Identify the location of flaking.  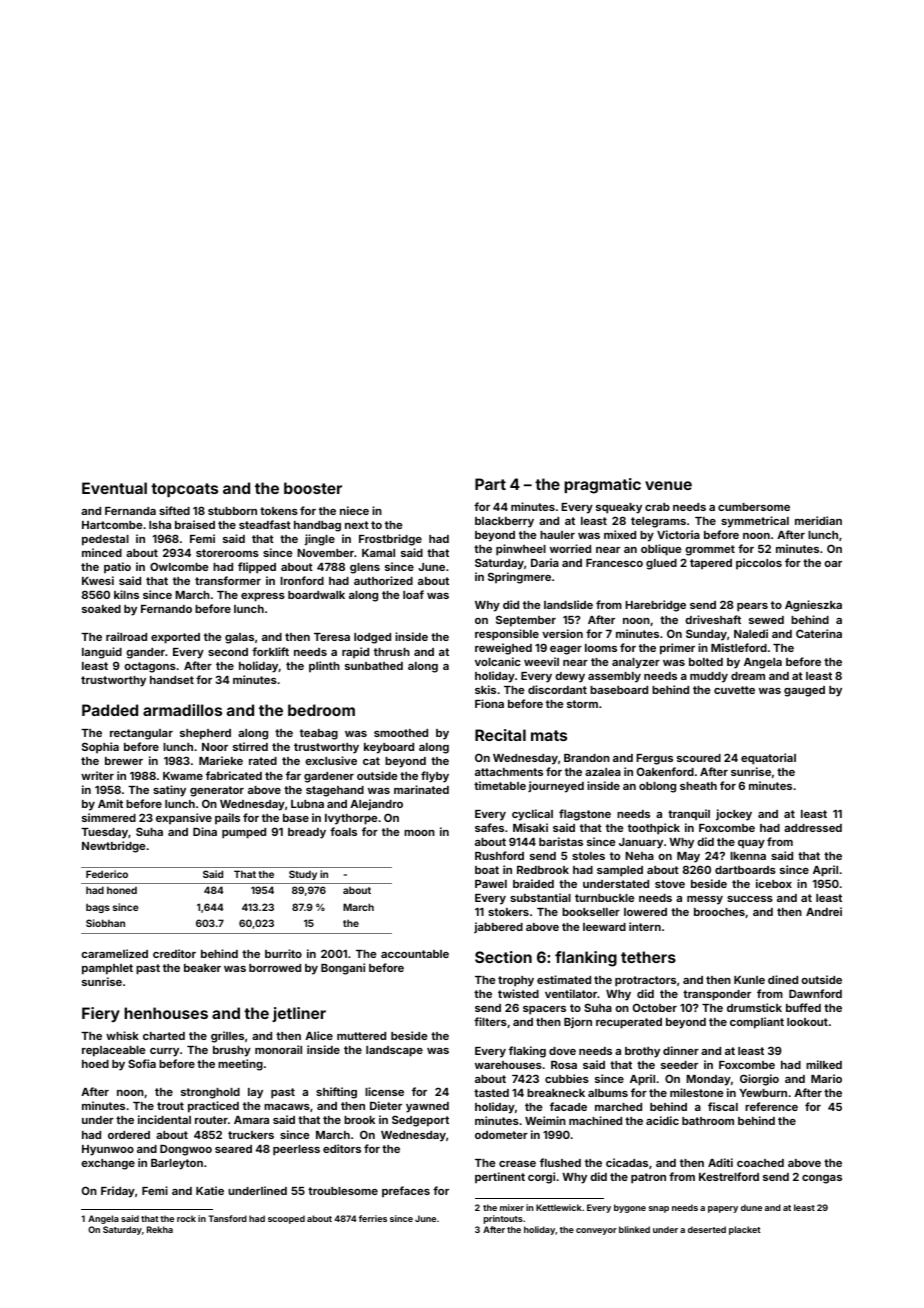
(527, 1052).
